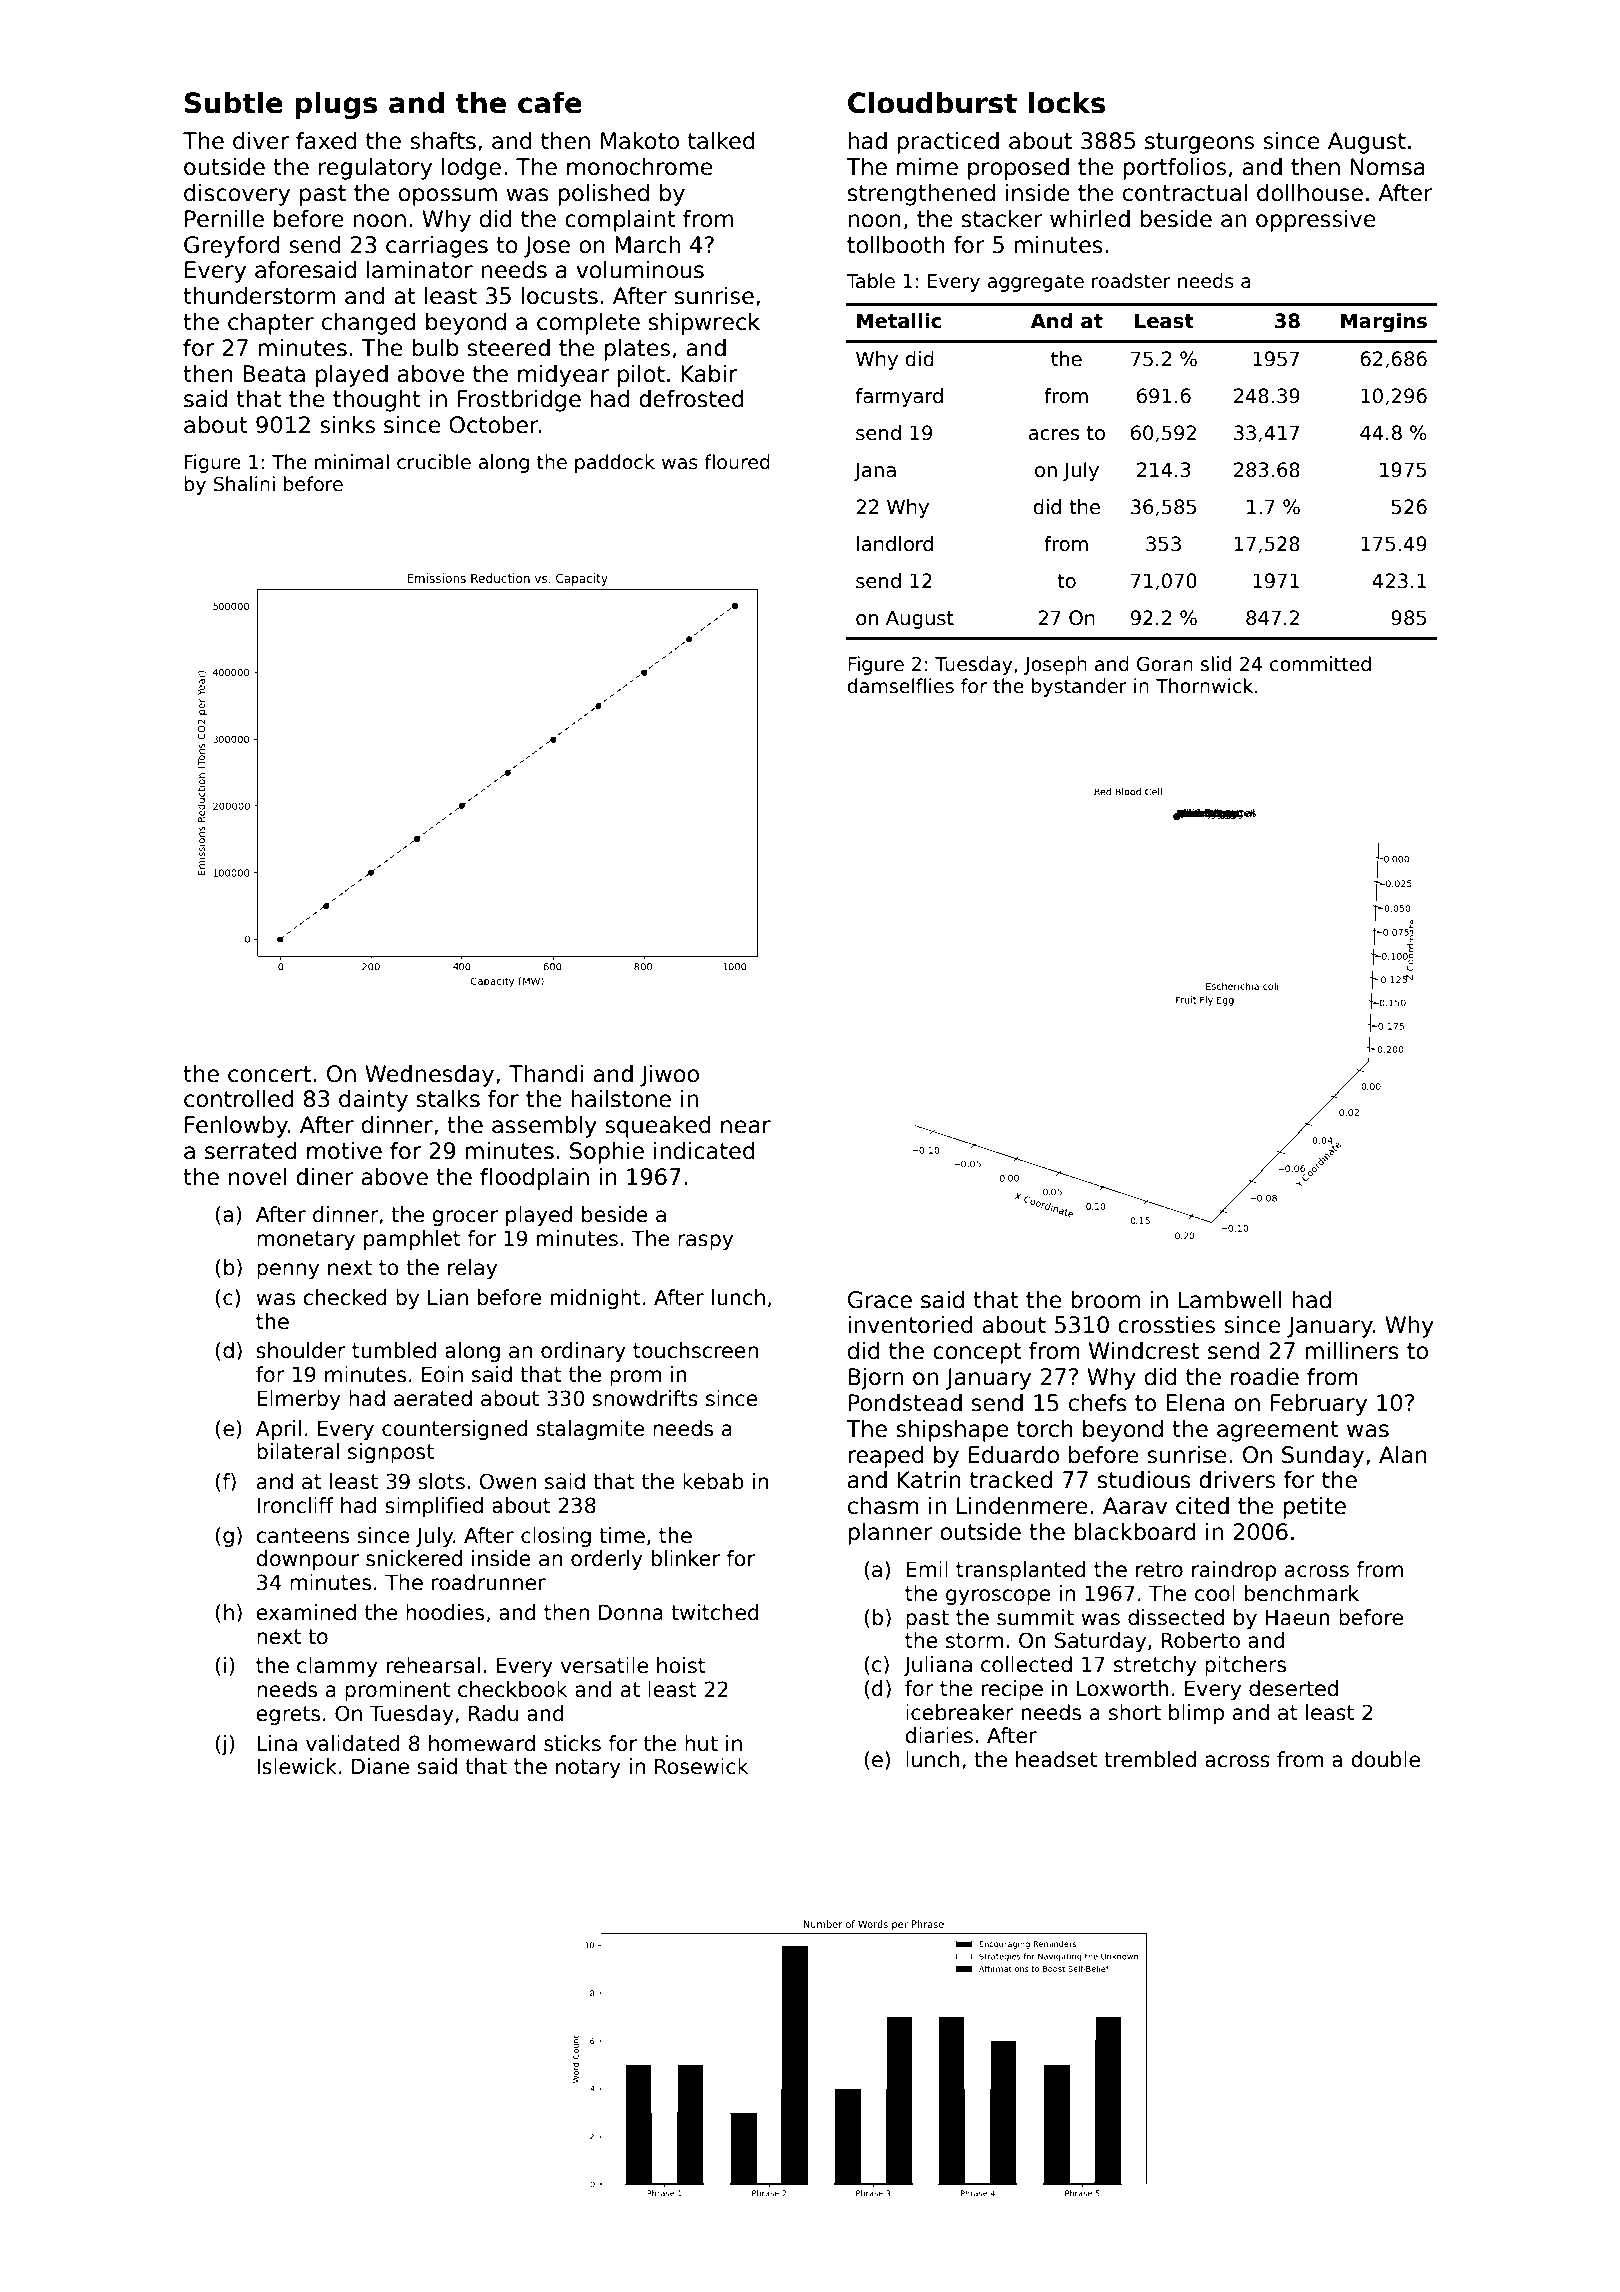  Describe the element at coordinates (896, 245) in the screenshot. I see `tollbooth` at that location.
